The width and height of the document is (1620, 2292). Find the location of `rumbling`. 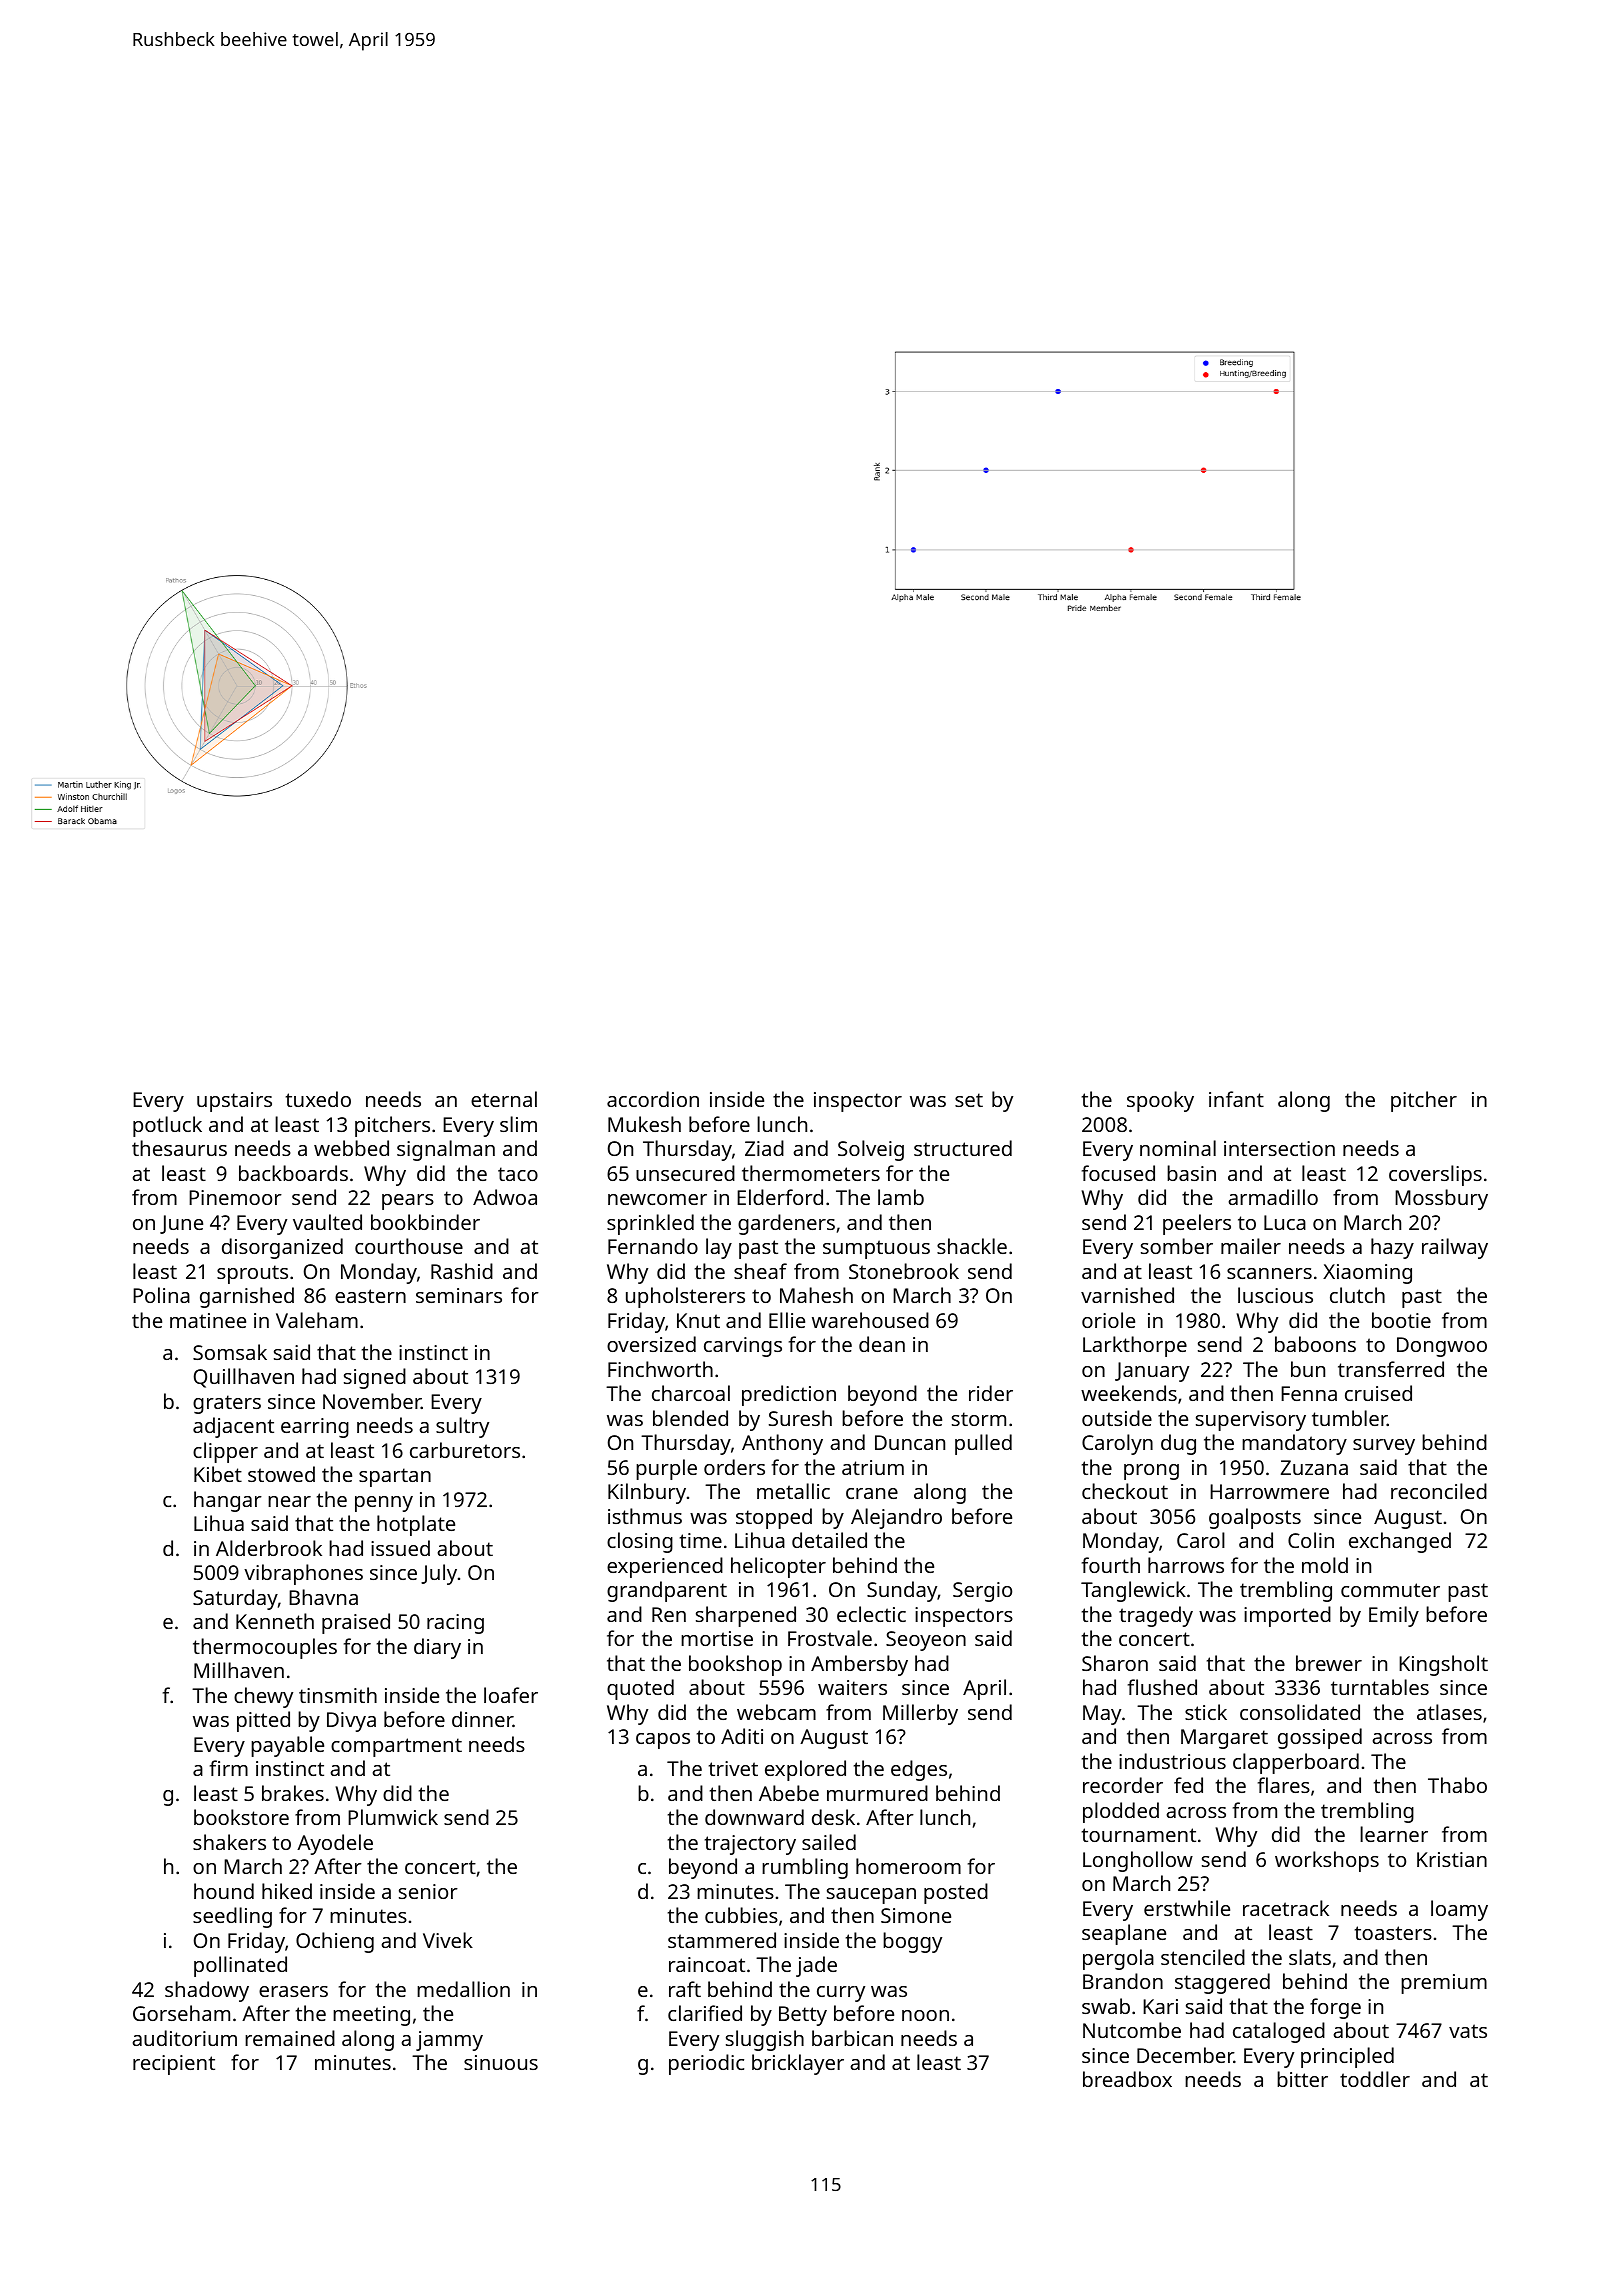

rumbling is located at coordinates (805, 1868).
